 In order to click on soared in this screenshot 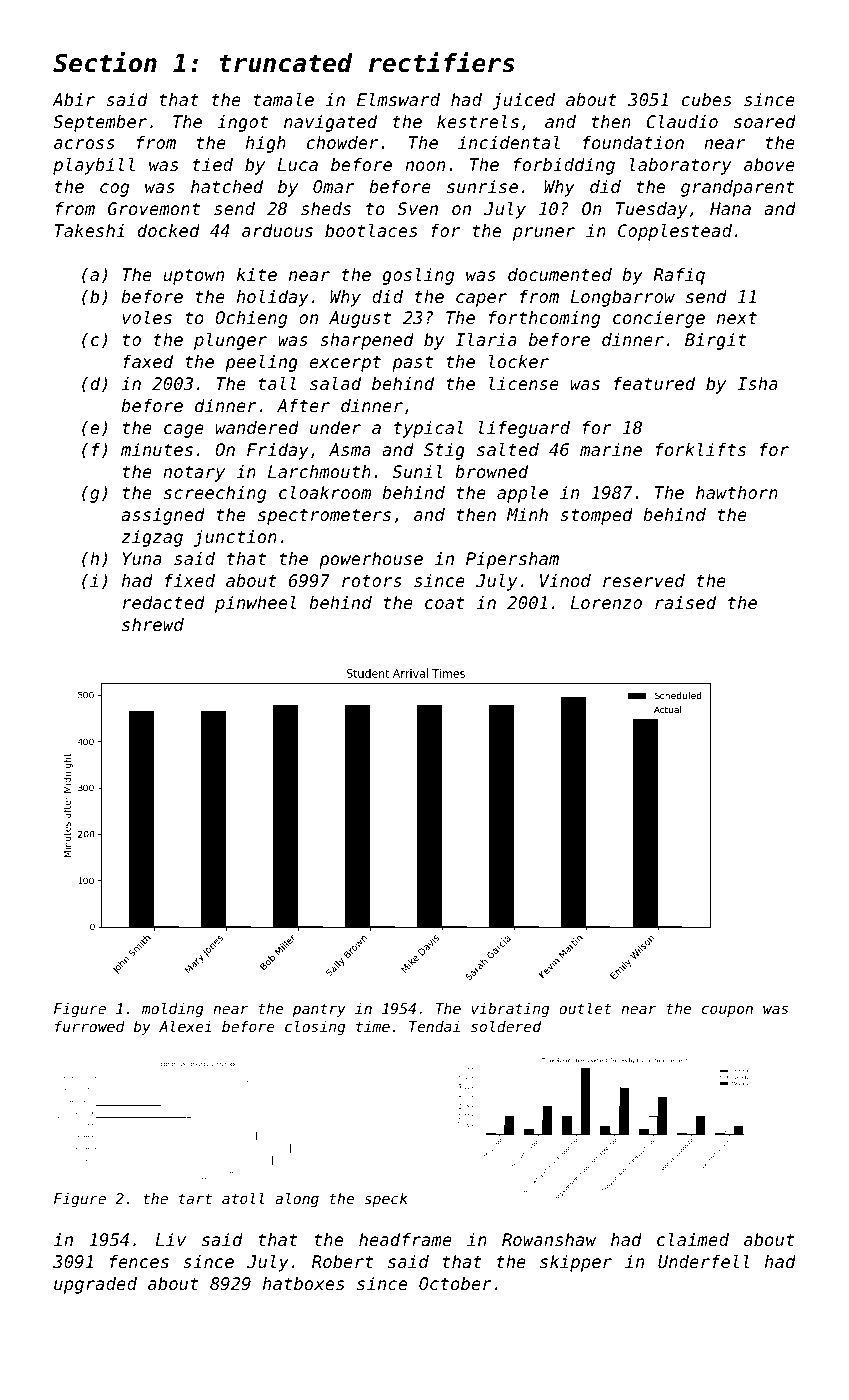, I will do `click(765, 121)`.
